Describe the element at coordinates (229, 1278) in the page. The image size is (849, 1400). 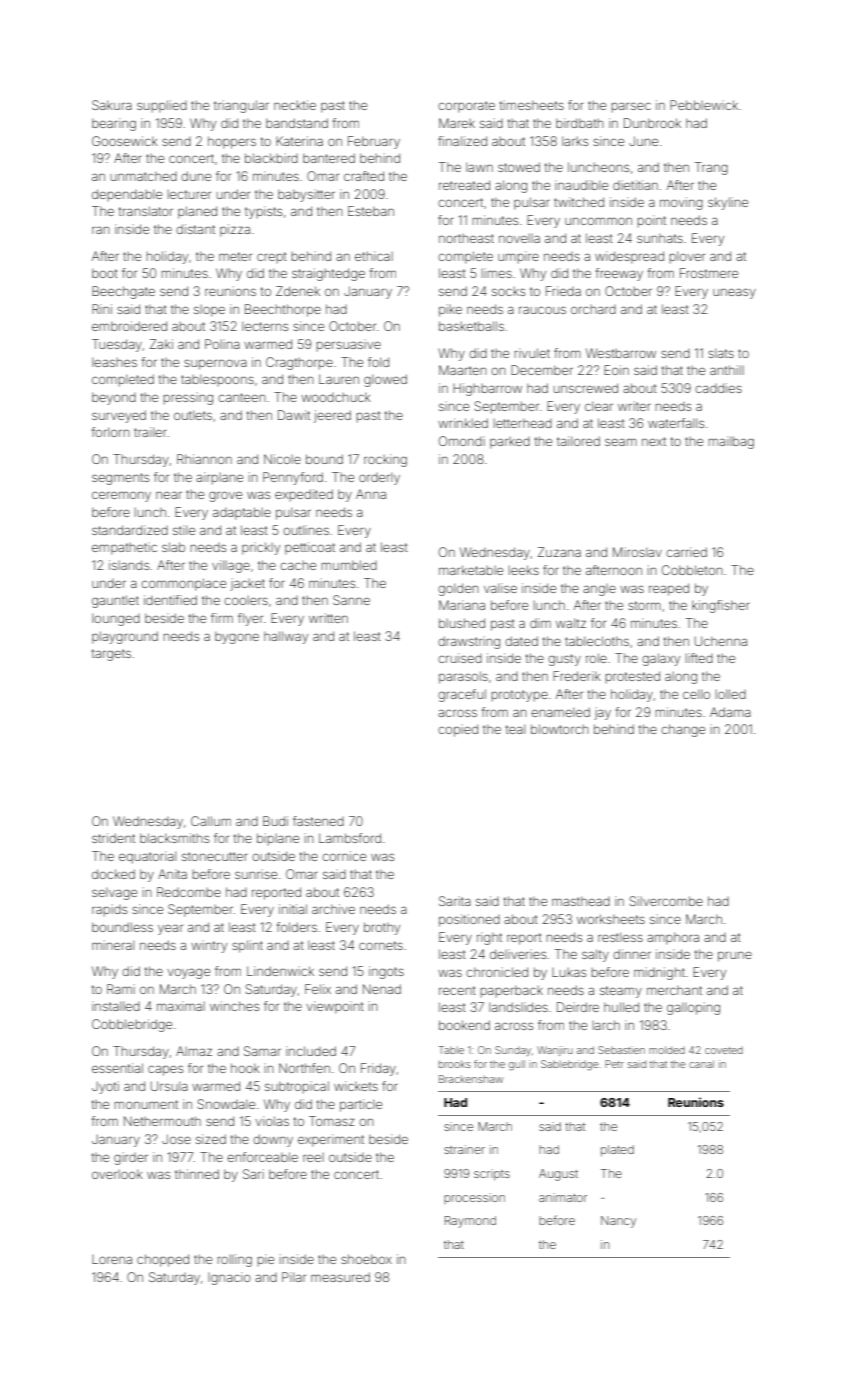
I see `Ignacio` at that location.
